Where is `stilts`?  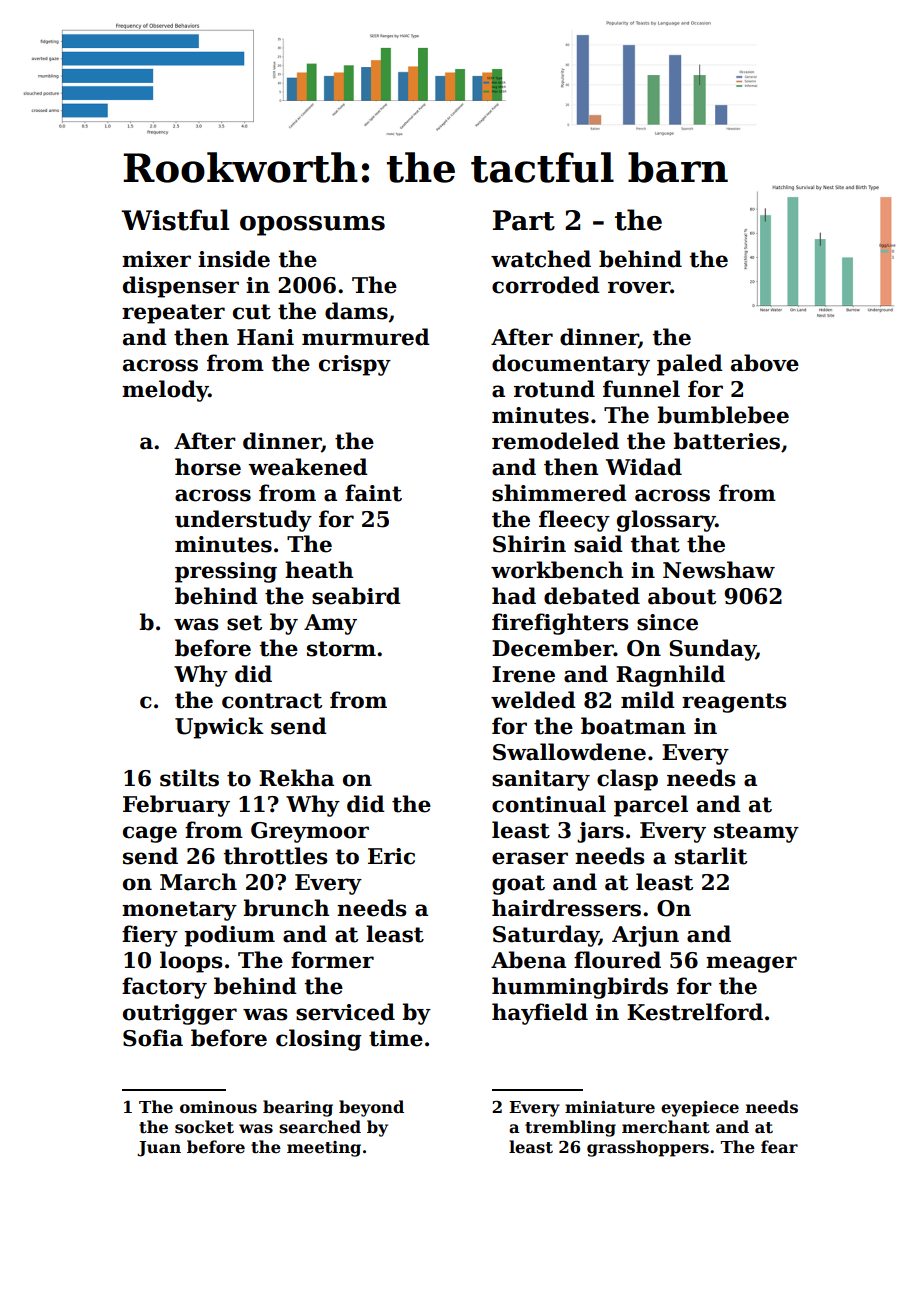
stilts is located at coordinates (189, 778).
